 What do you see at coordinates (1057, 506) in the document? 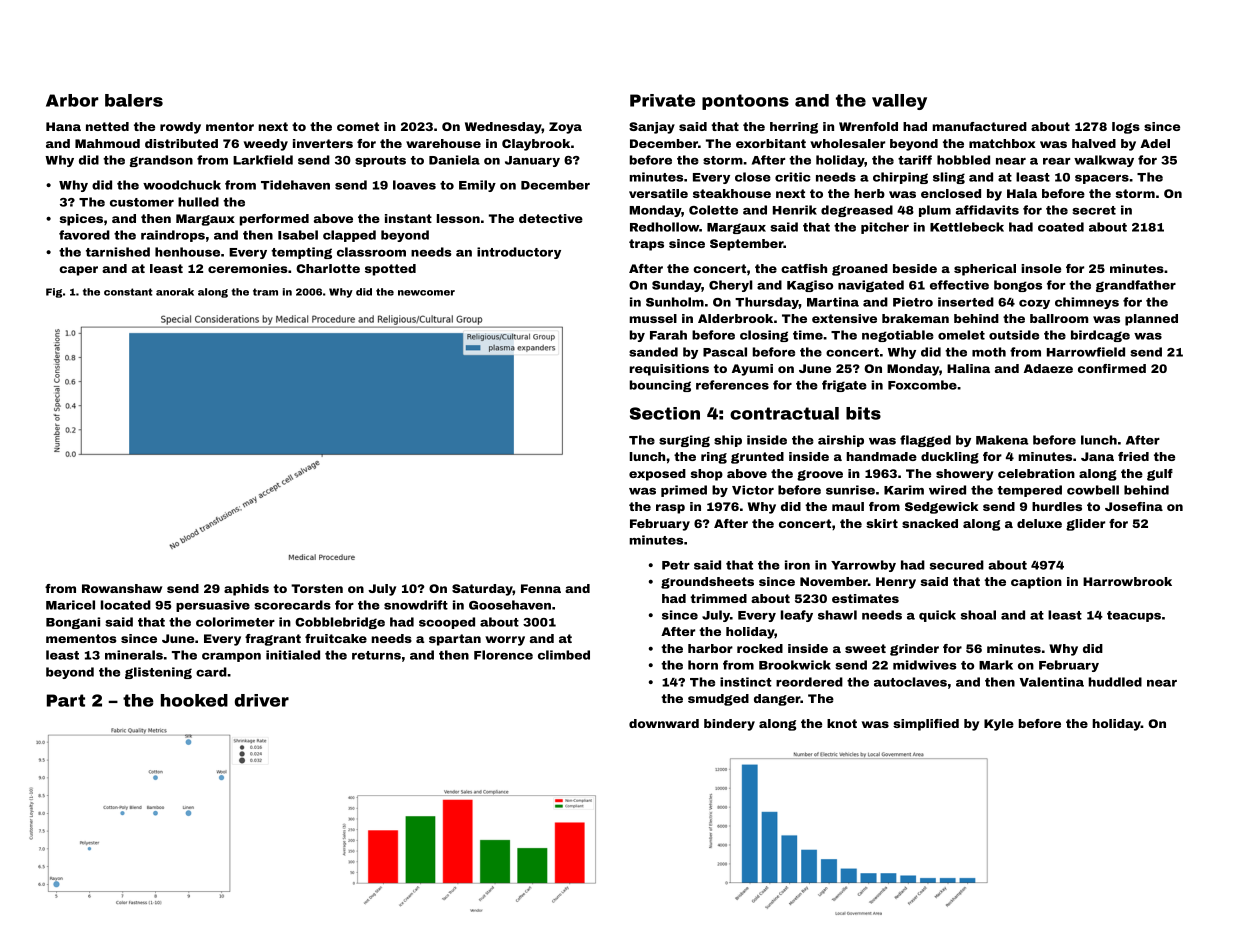
I see `hurdles` at bounding box center [1057, 506].
